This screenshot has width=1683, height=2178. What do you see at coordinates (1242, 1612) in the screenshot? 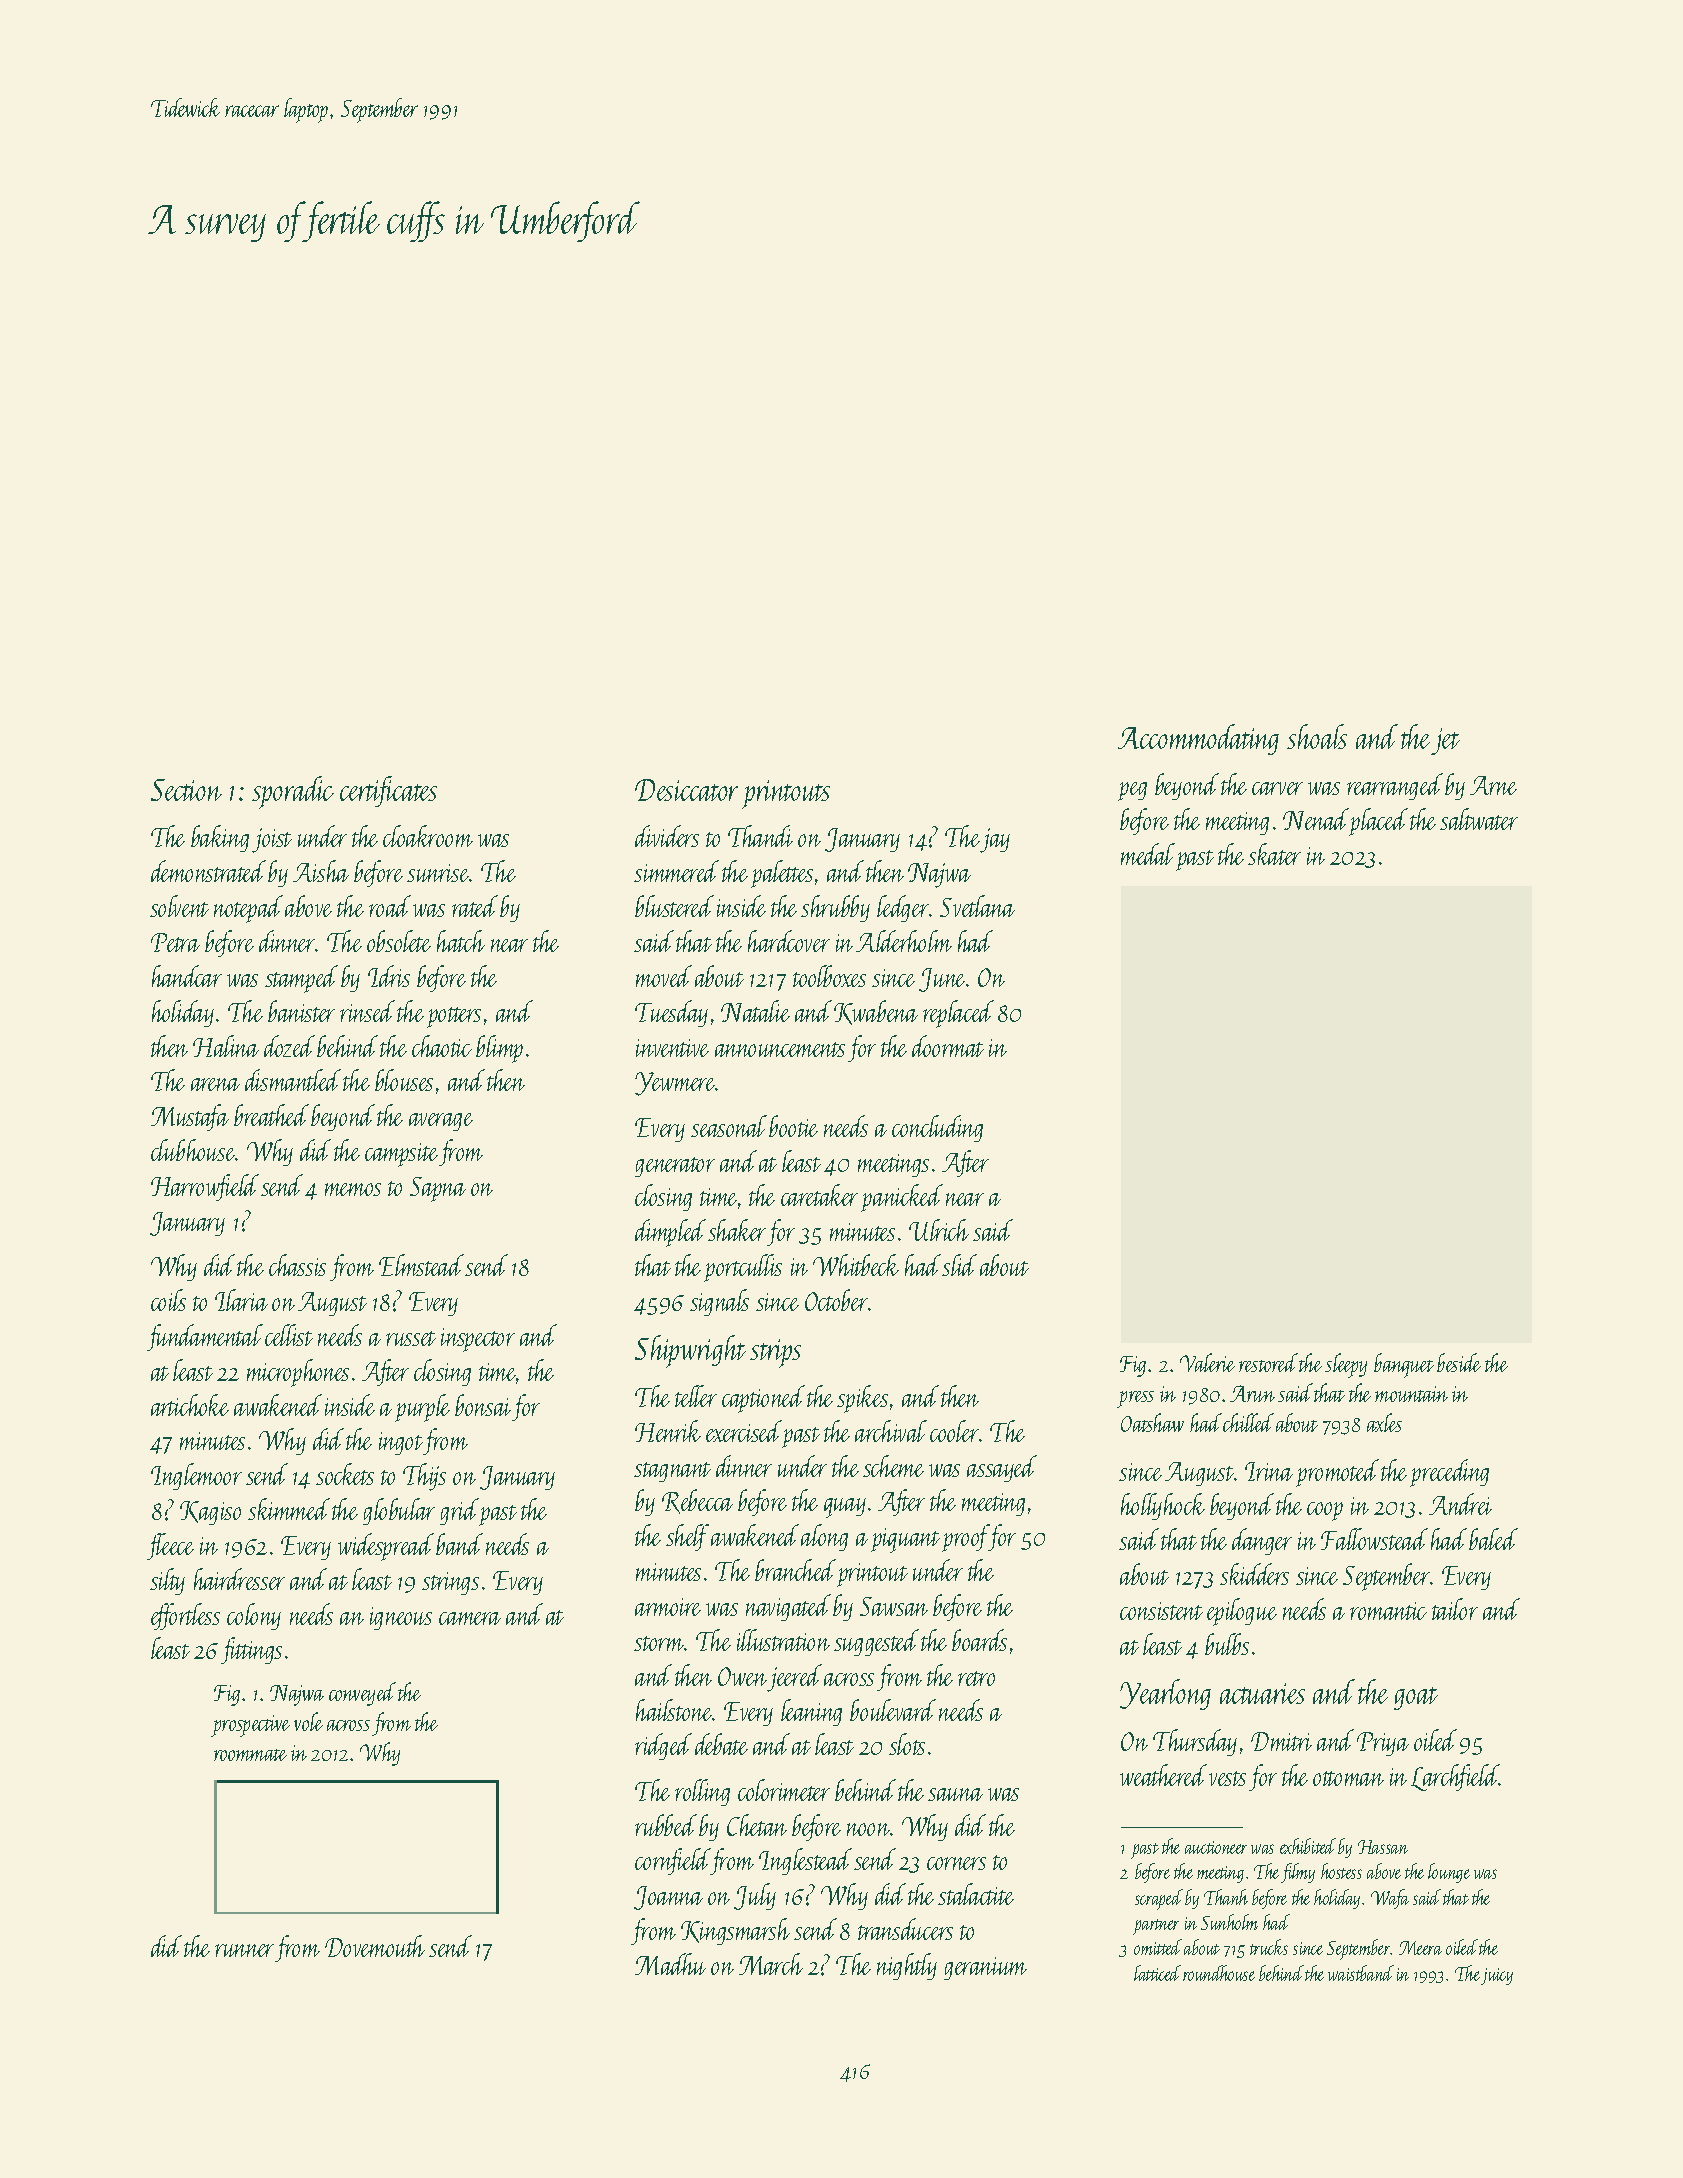
I see `epilogue` at bounding box center [1242, 1612].
